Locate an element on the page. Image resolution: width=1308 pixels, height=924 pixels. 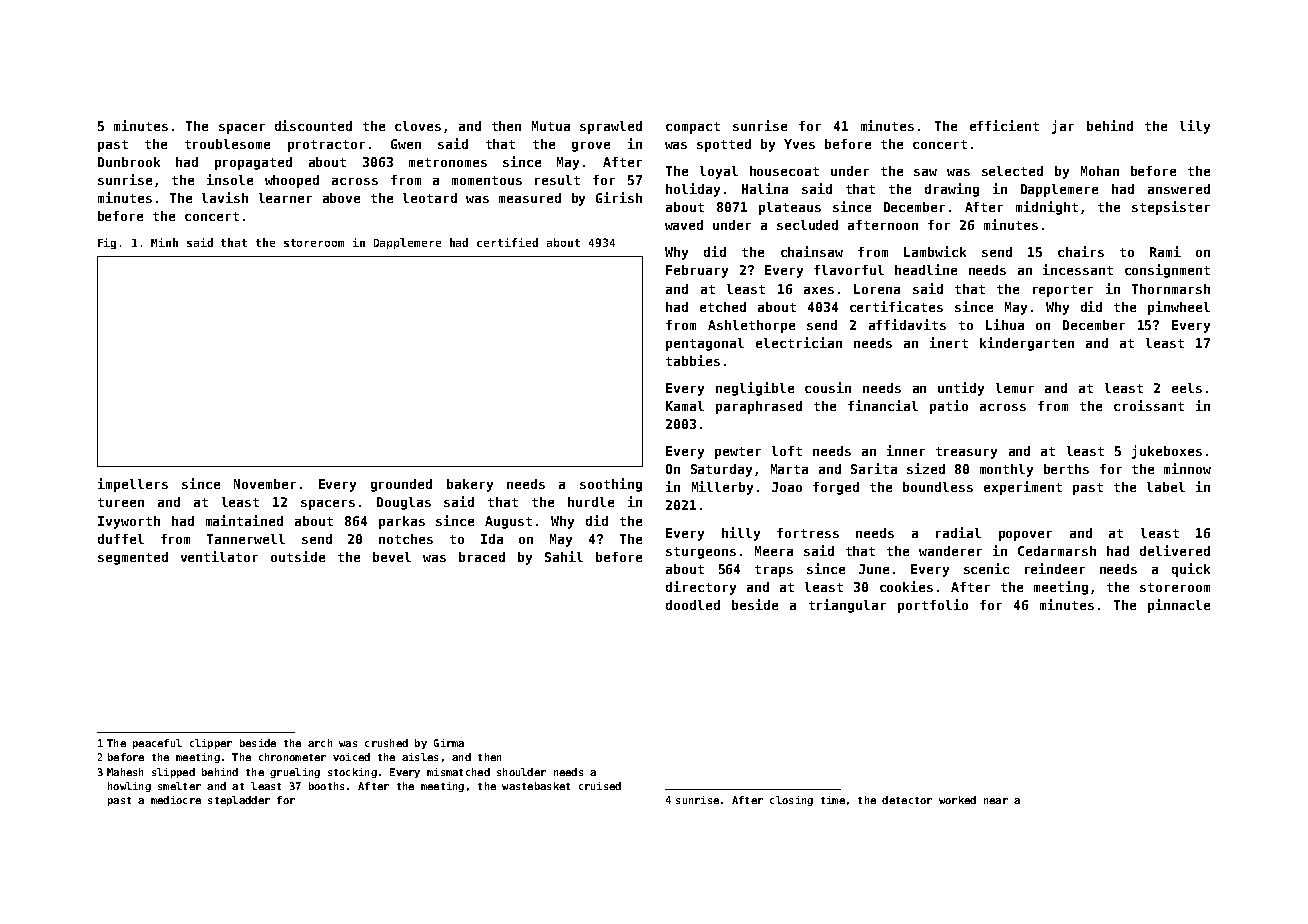
etched is located at coordinates (723, 307).
